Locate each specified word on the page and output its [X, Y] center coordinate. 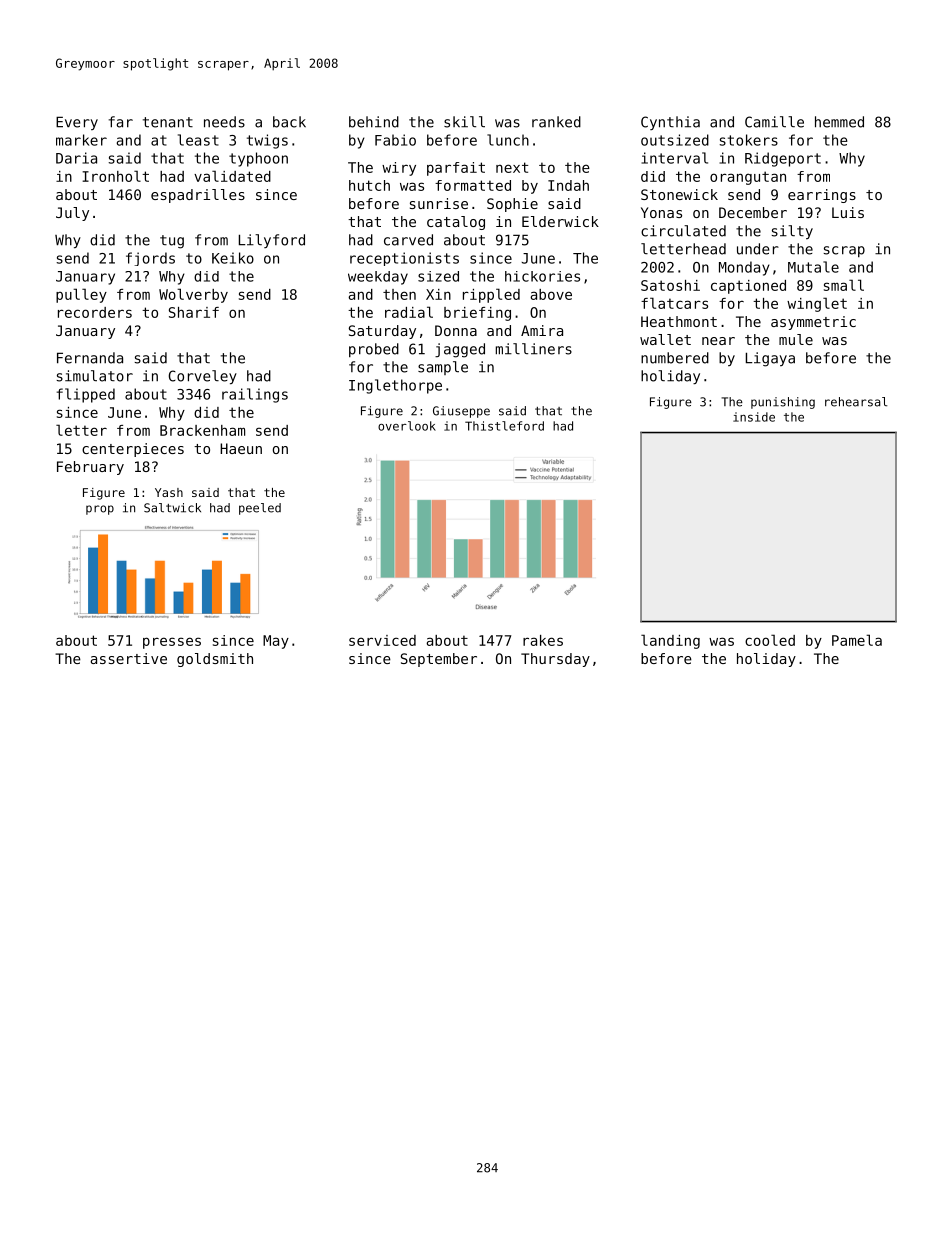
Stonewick [679, 194]
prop [100, 510]
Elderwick [560, 221]
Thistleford [504, 426]
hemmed [839, 122]
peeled [260, 509]
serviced [382, 640]
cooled [770, 640]
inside [754, 417]
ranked [556, 122]
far [121, 122]
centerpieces [133, 450]
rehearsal [856, 402]
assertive [128, 658]
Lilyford [272, 241]
